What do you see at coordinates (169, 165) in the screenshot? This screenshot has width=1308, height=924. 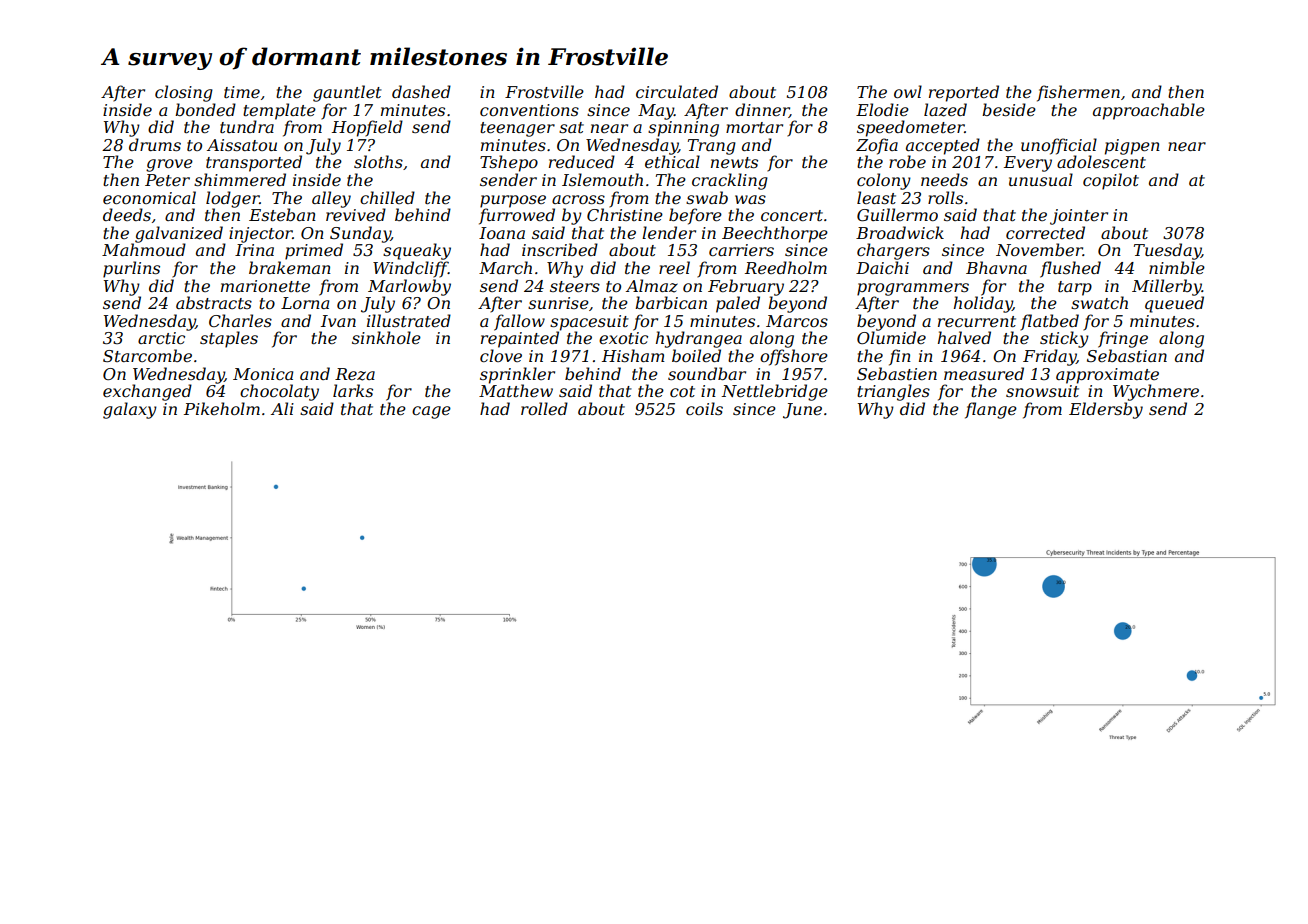 I see `grove` at bounding box center [169, 165].
